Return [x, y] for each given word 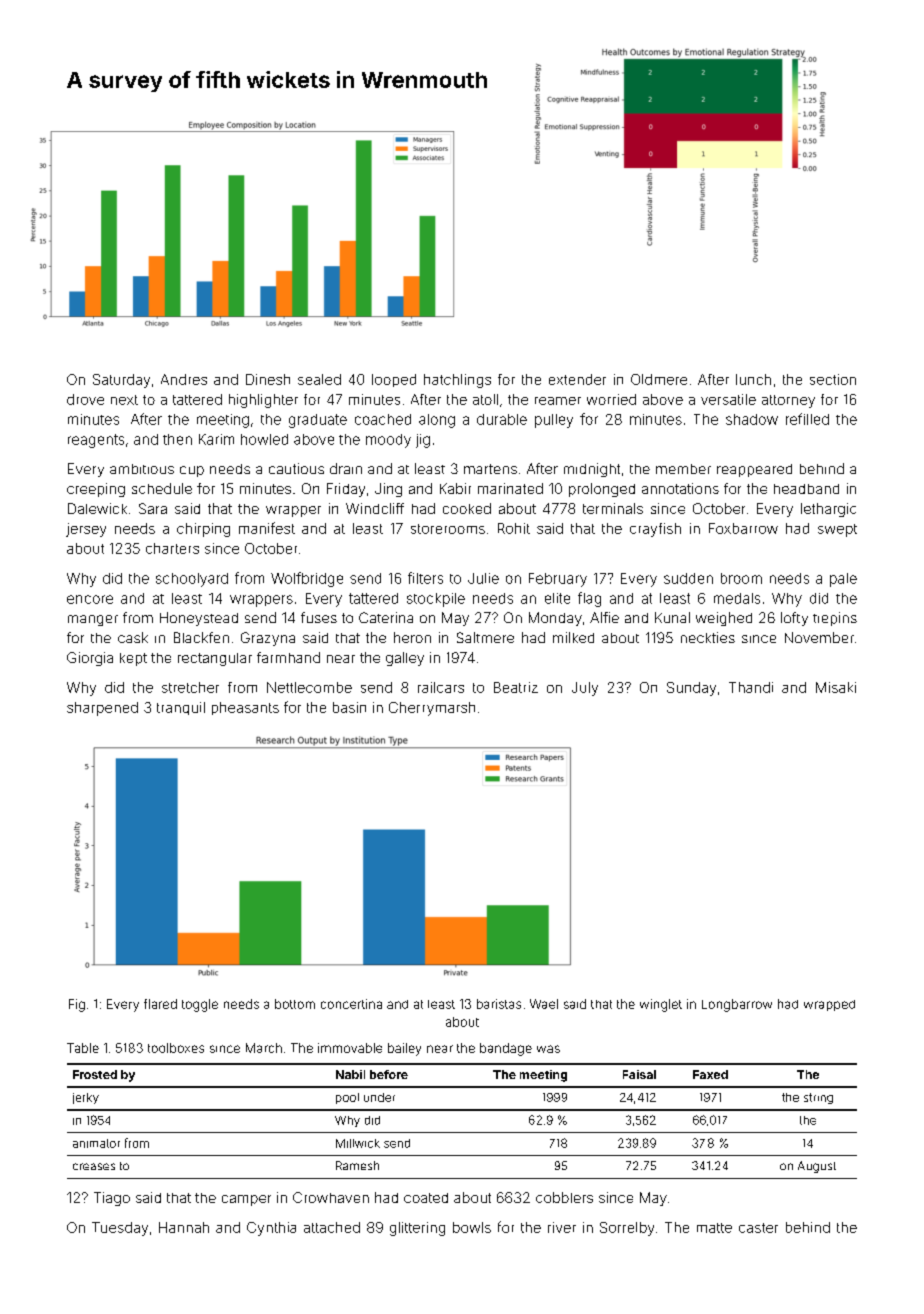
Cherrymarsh [432, 709]
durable [502, 419]
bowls [472, 1227]
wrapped [829, 1005]
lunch [753, 379]
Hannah [184, 1227]
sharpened [102, 709]
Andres [184, 379]
